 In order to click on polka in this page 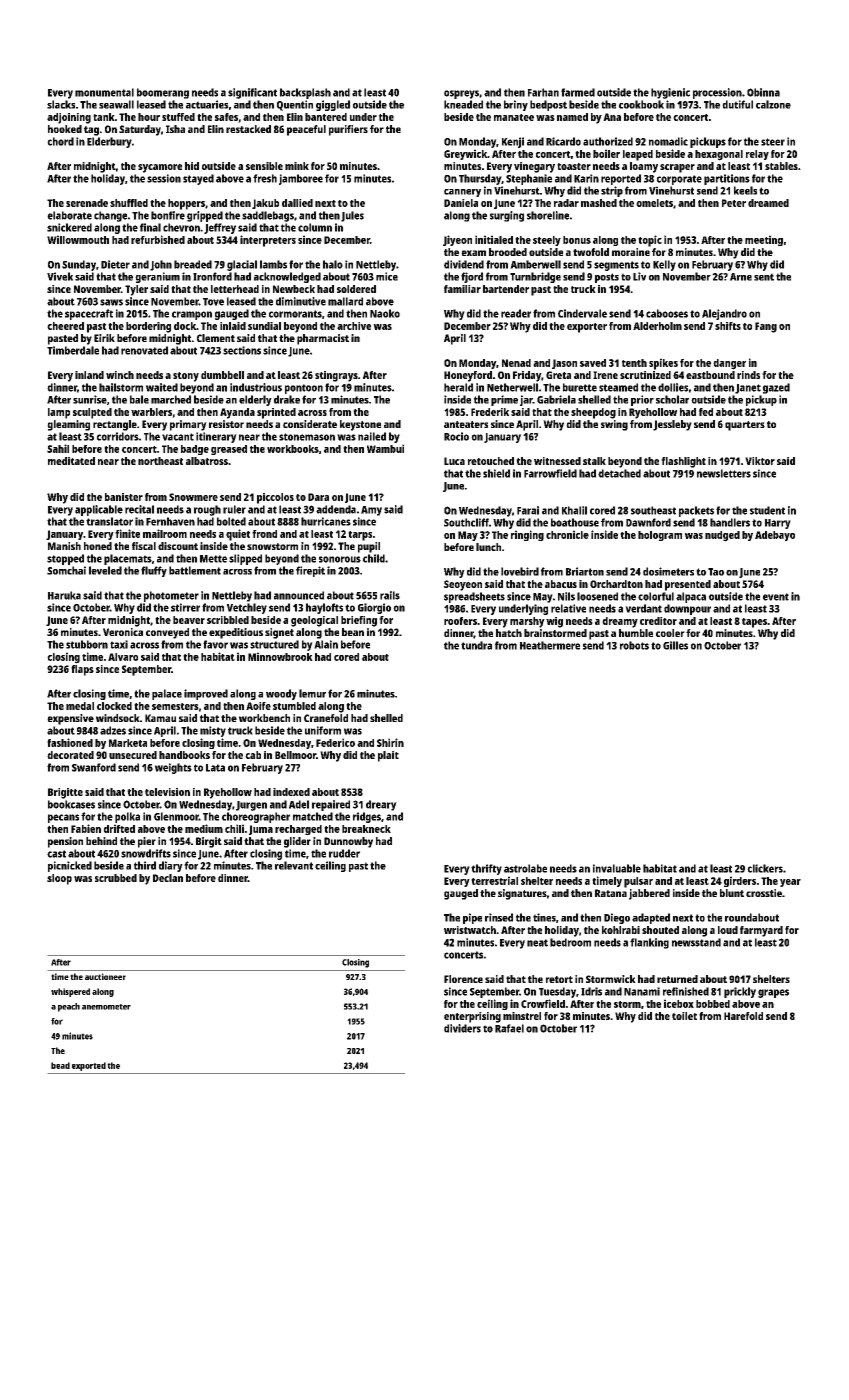, I will do `click(127, 817)`.
